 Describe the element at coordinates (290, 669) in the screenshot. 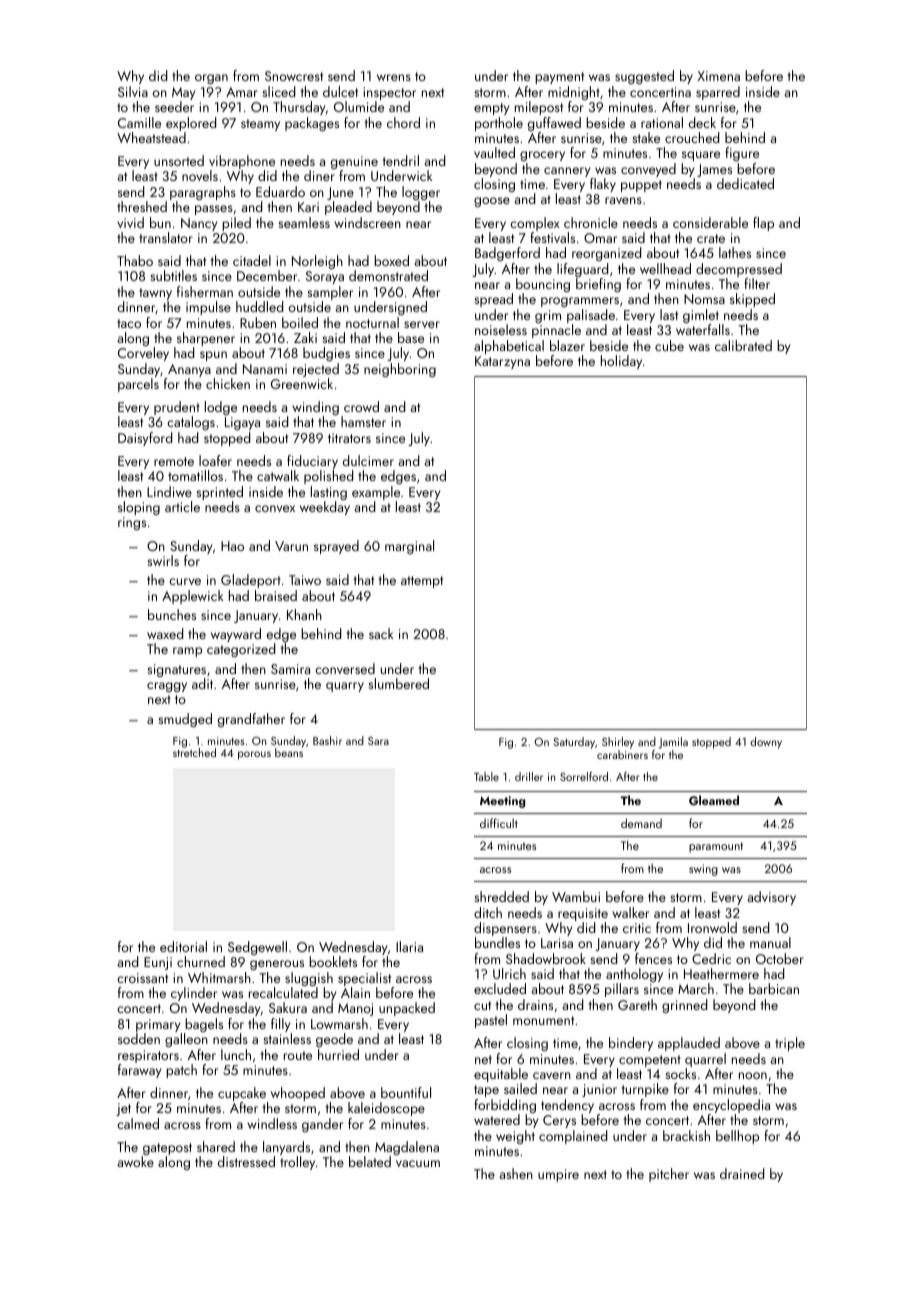

I see `Samira` at that location.
